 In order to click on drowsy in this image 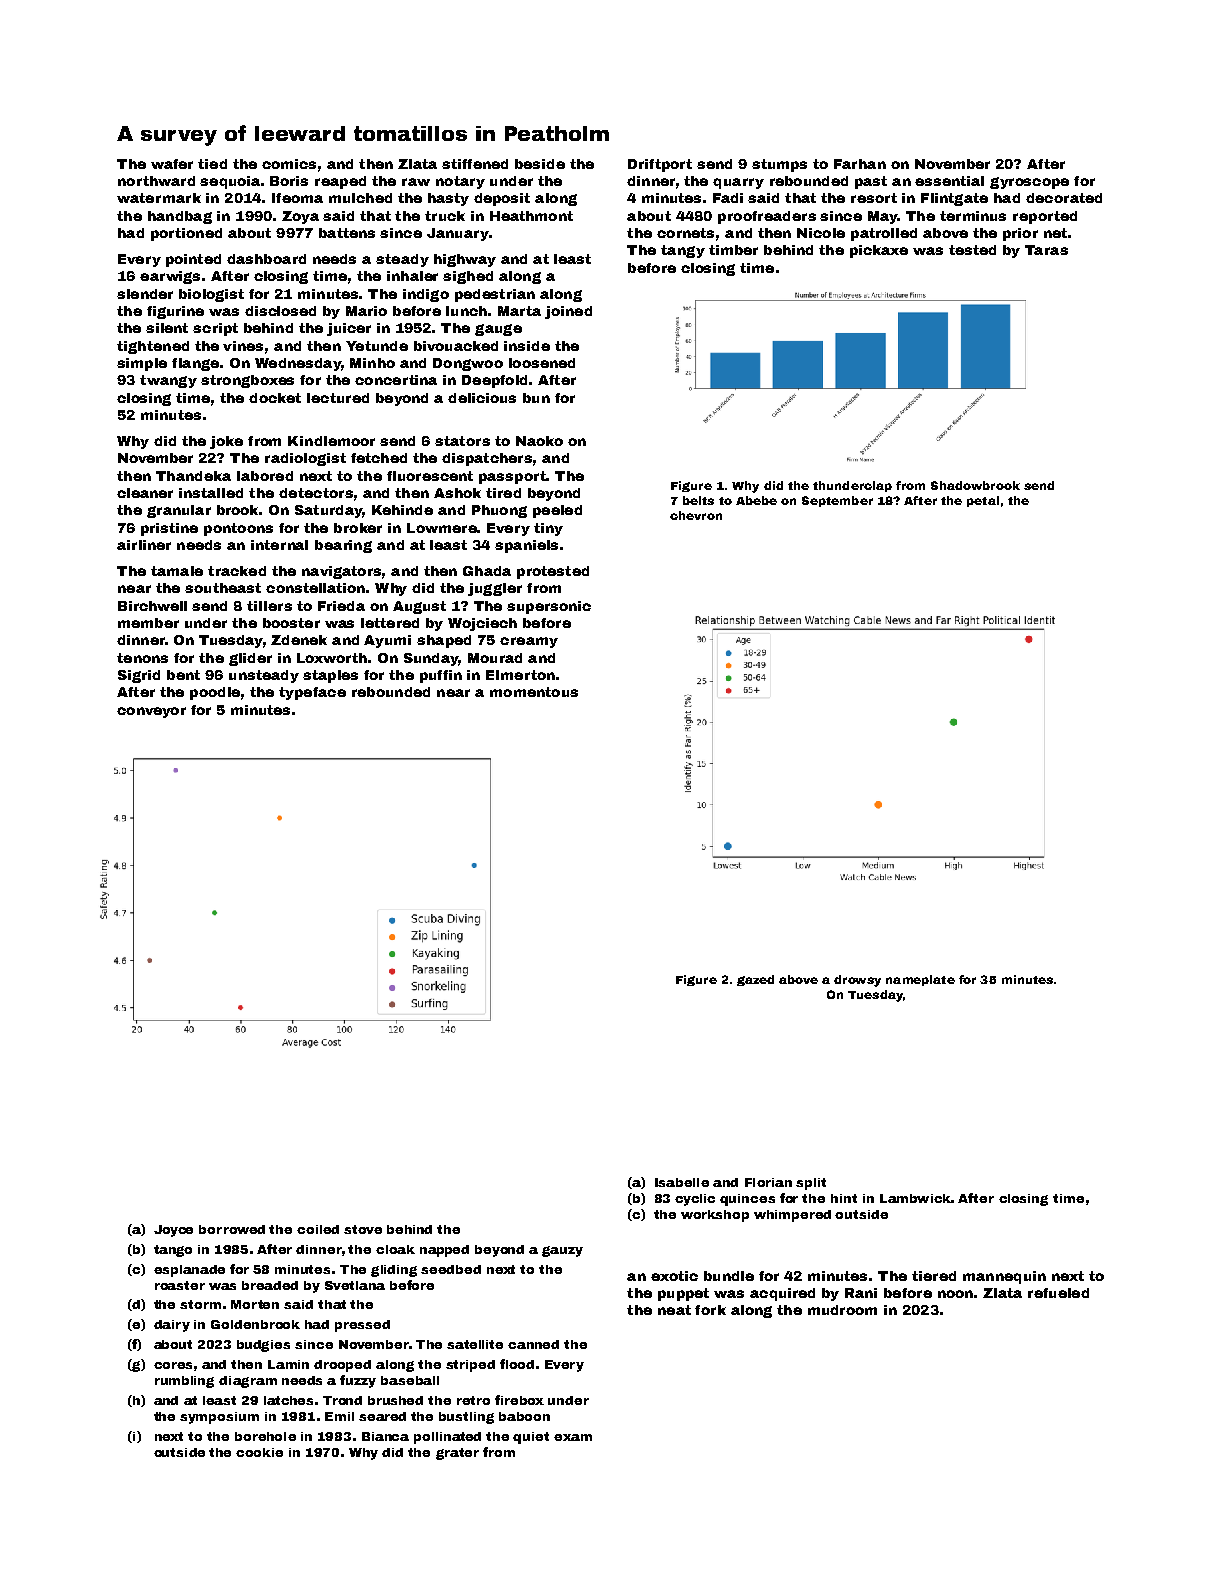, I will do `click(857, 981)`.
